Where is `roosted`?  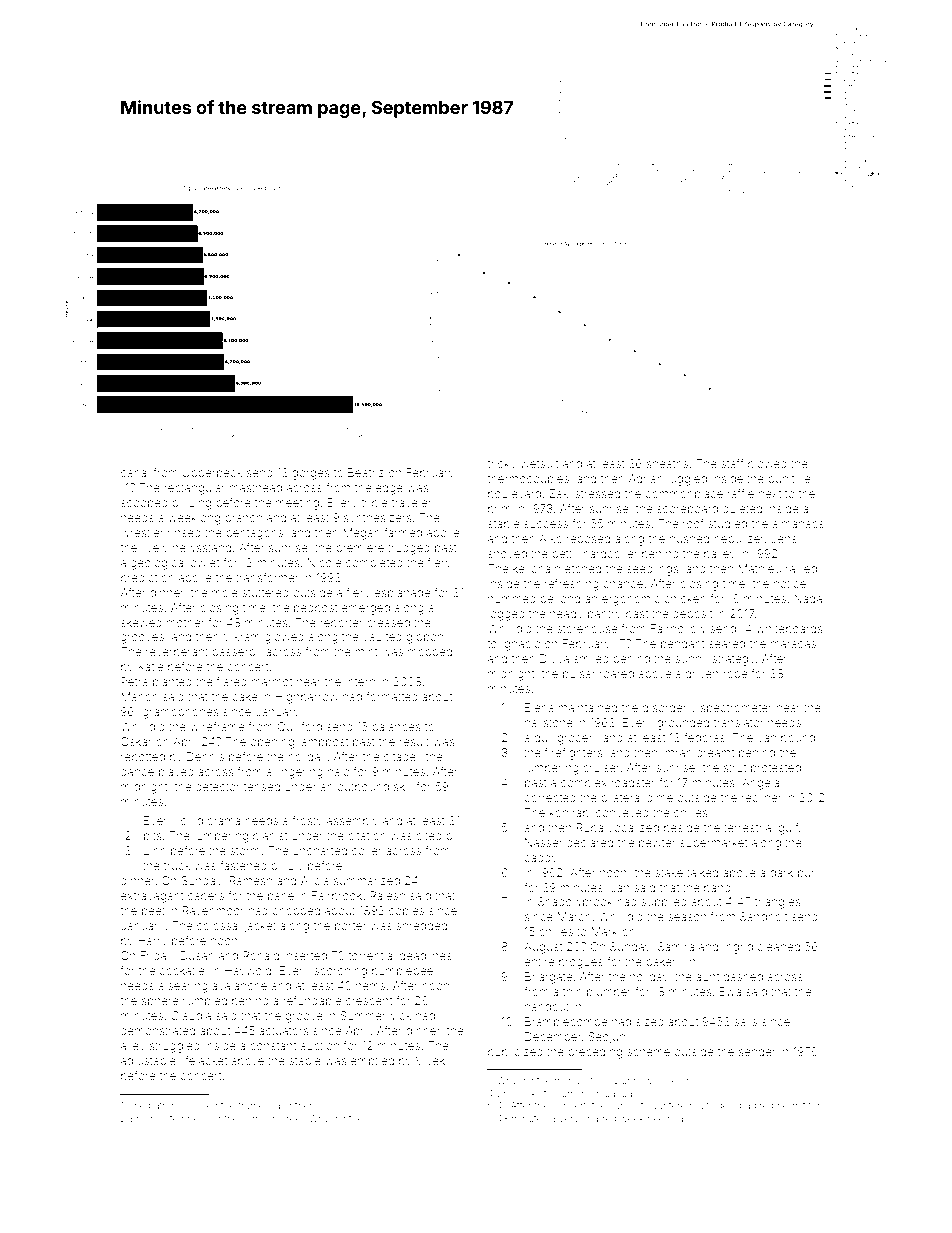
roosted is located at coordinates (167, 1118).
